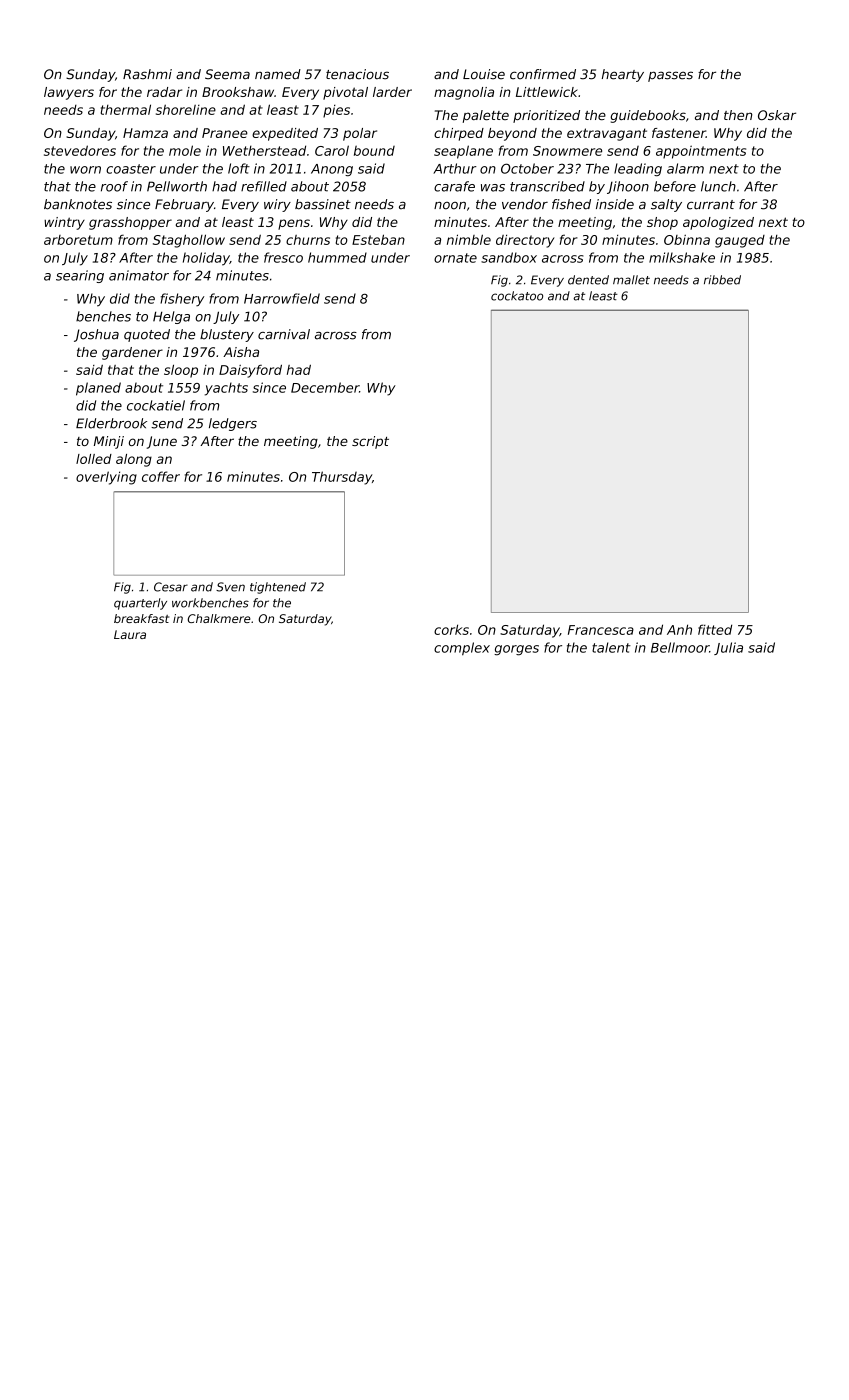  What do you see at coordinates (69, 93) in the image?
I see `lawyers` at bounding box center [69, 93].
